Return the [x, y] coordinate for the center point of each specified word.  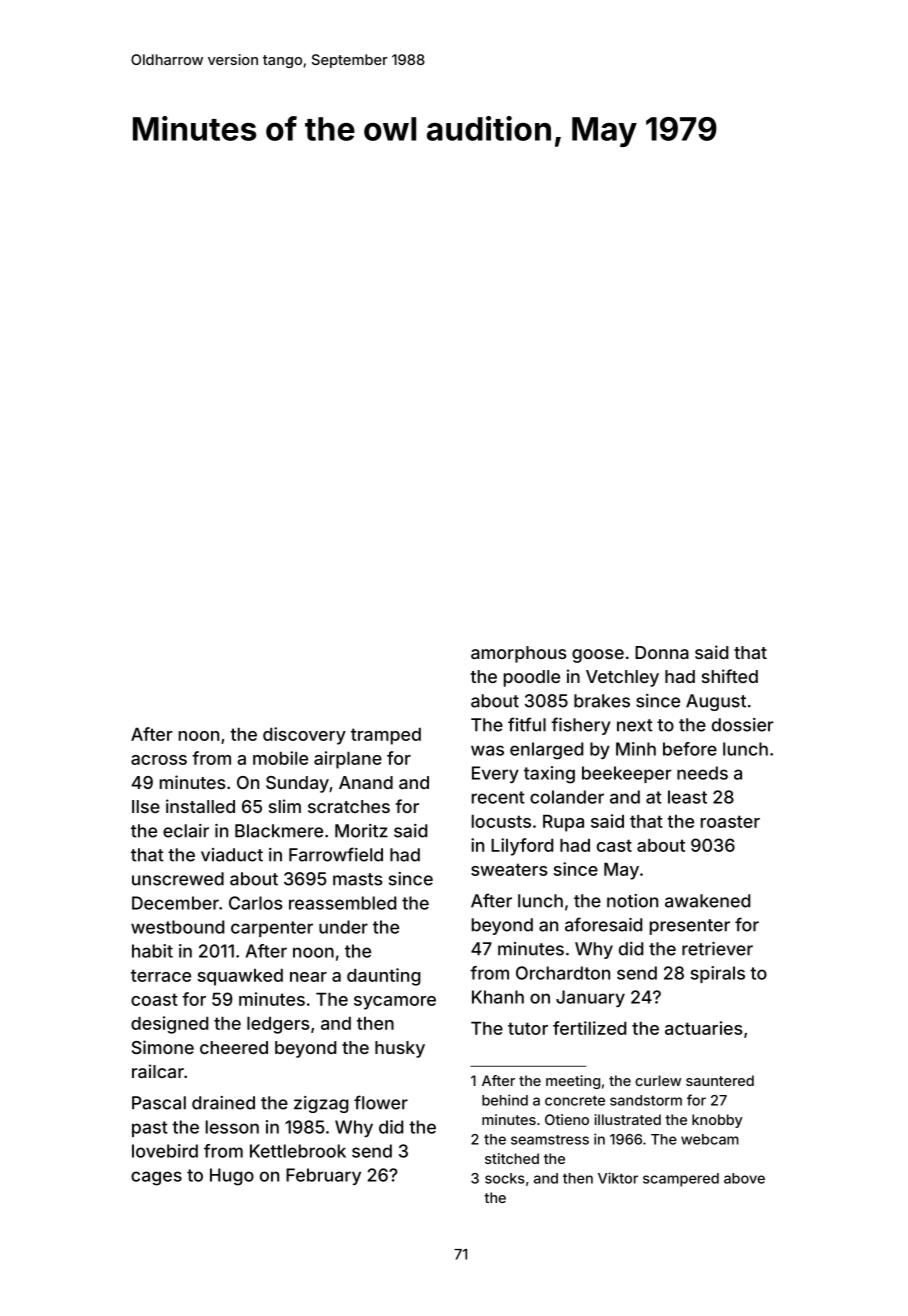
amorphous [519, 654]
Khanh [498, 997]
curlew [658, 1080]
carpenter [272, 929]
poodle [532, 678]
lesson [232, 1127]
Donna [662, 652]
